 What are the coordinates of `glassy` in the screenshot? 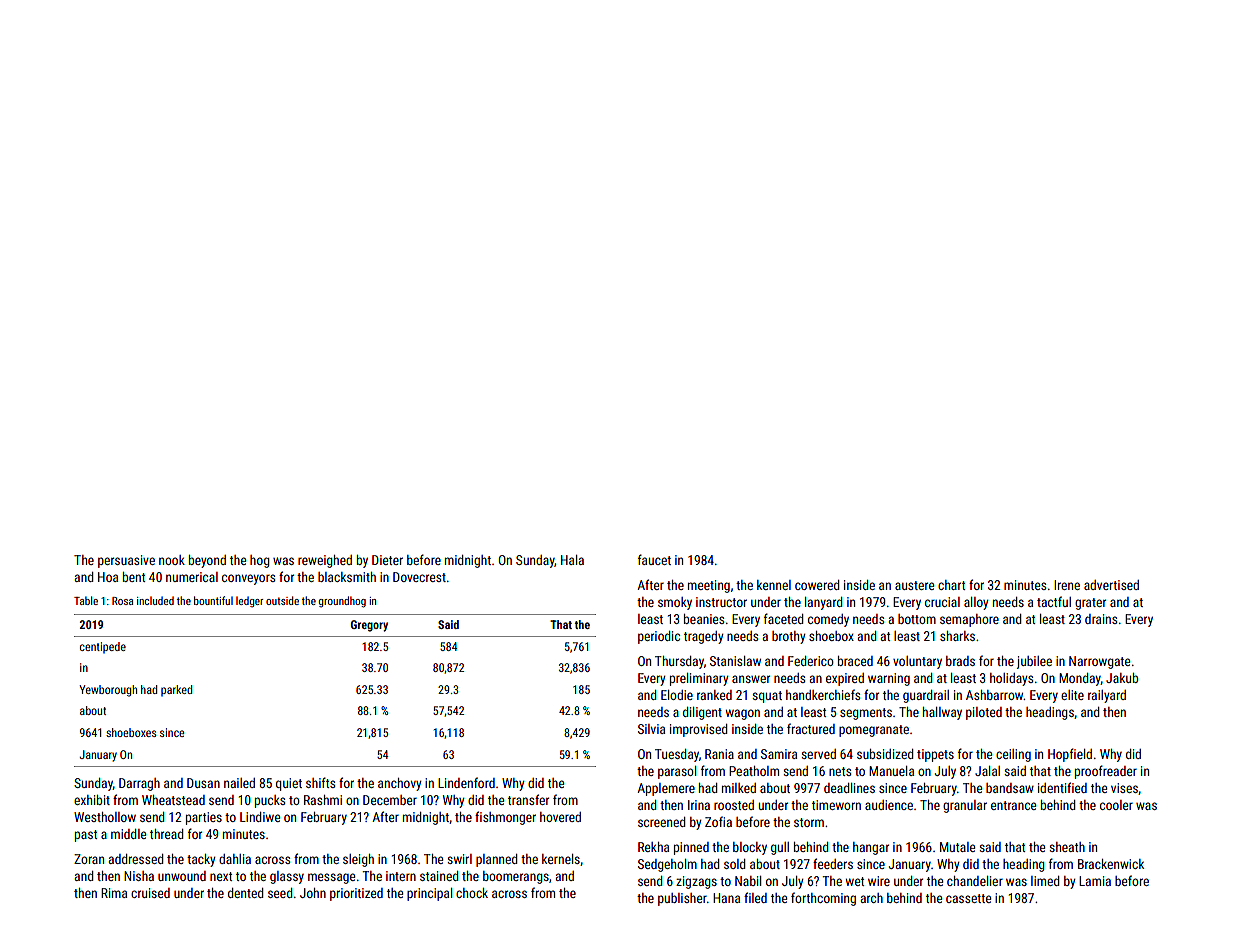 It's located at (287, 877).
